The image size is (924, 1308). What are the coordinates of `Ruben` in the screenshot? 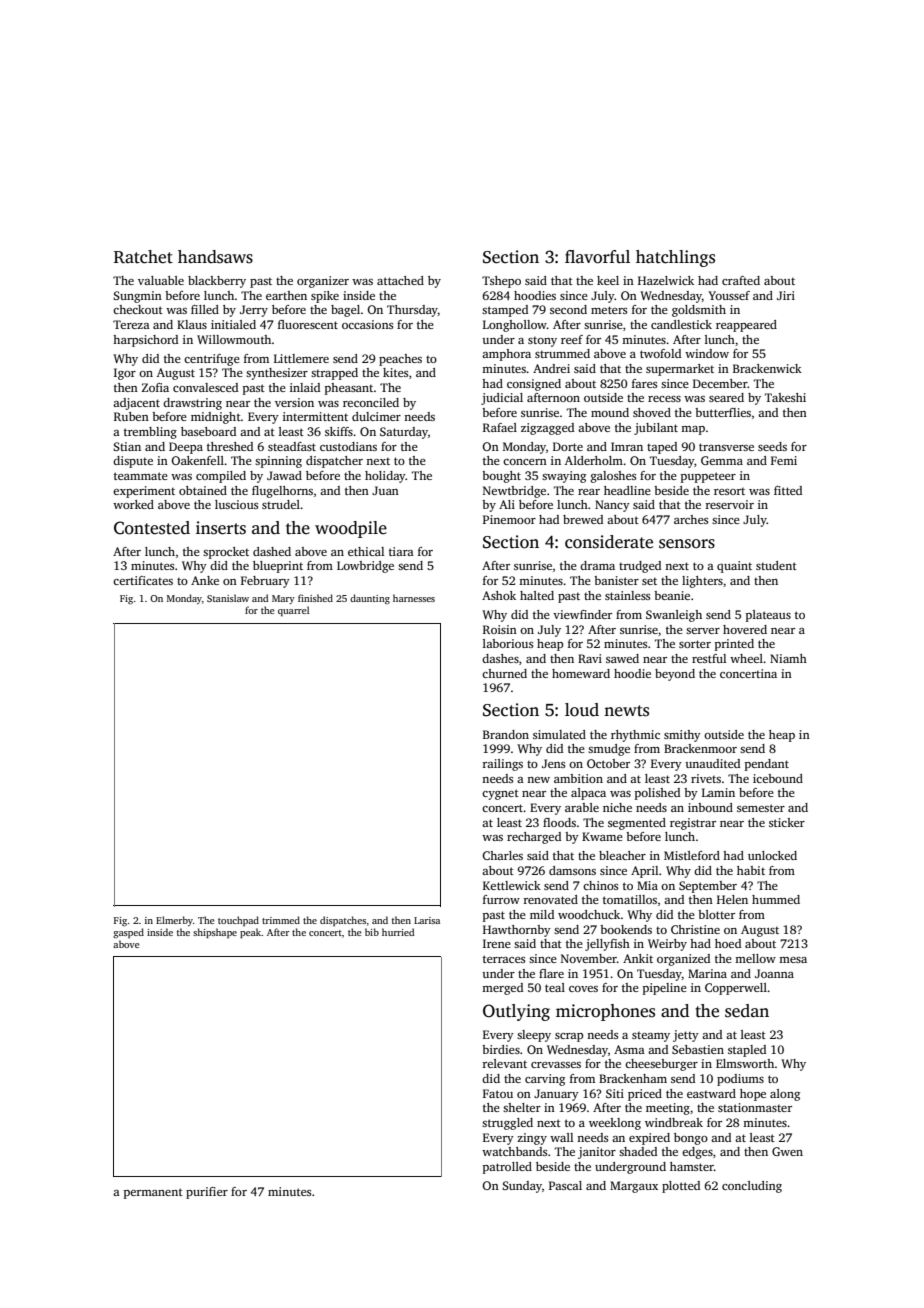 It's located at (131, 416).
